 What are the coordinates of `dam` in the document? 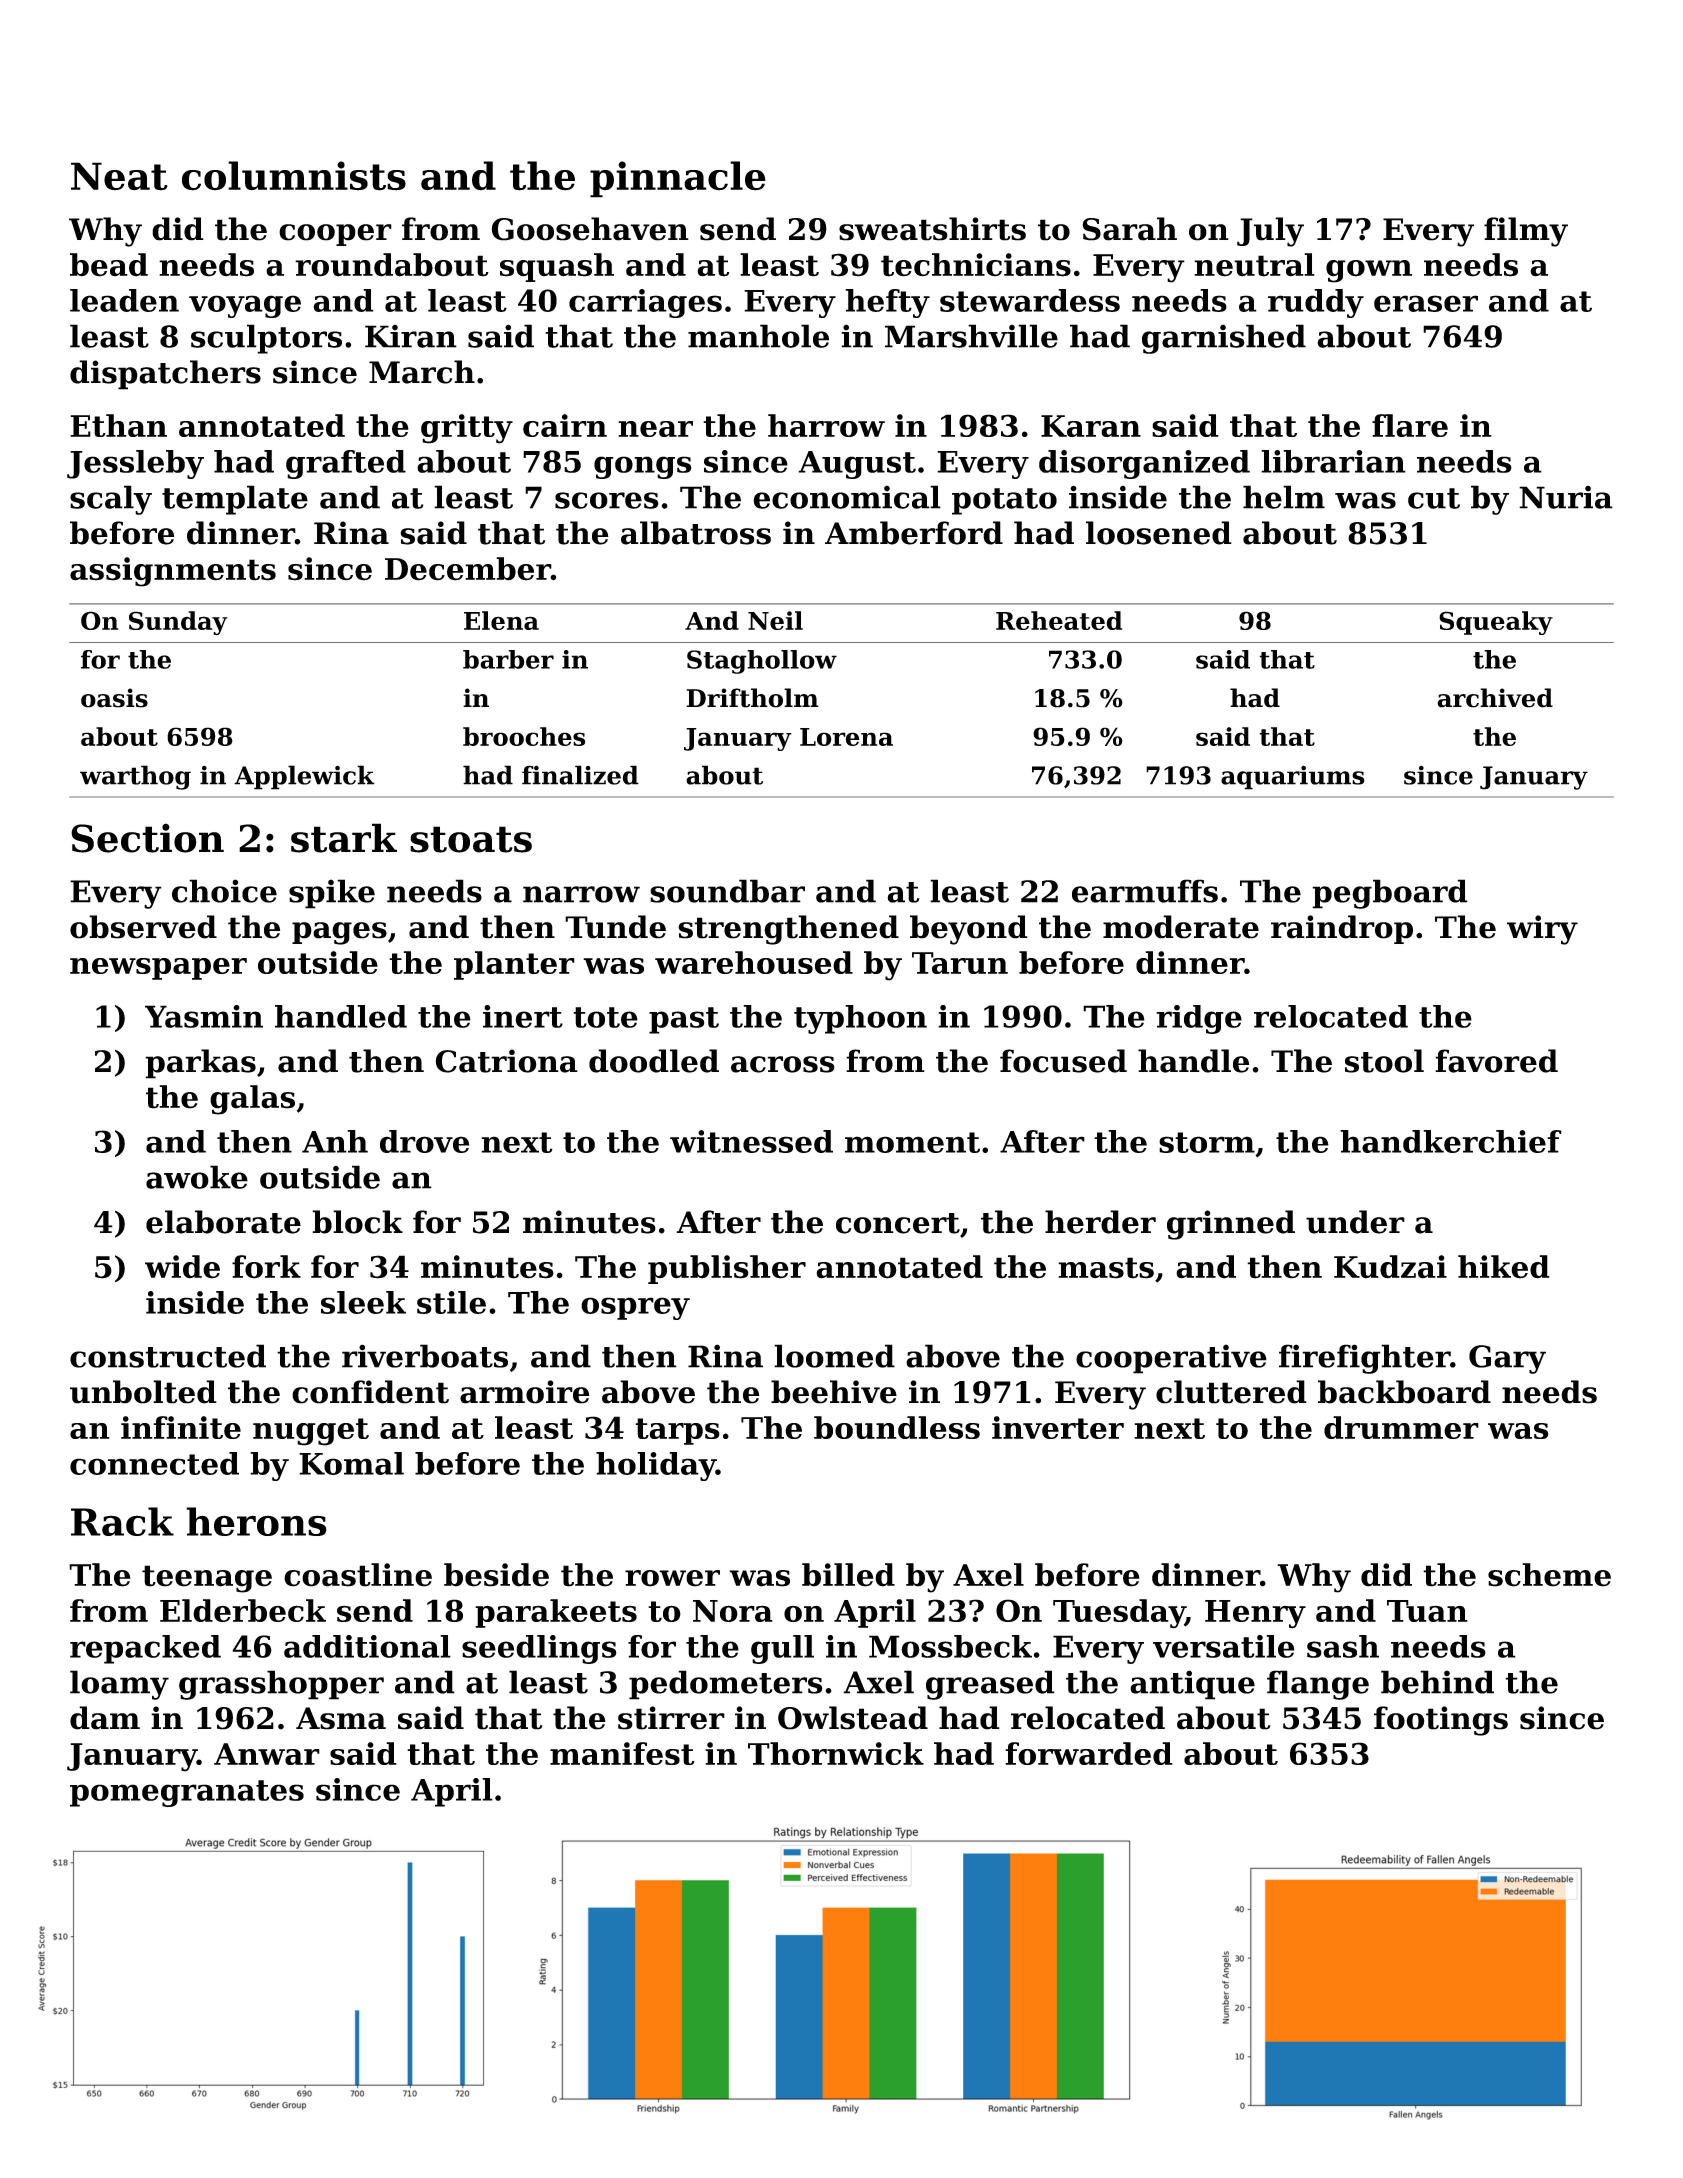 It's located at (105, 1718).
